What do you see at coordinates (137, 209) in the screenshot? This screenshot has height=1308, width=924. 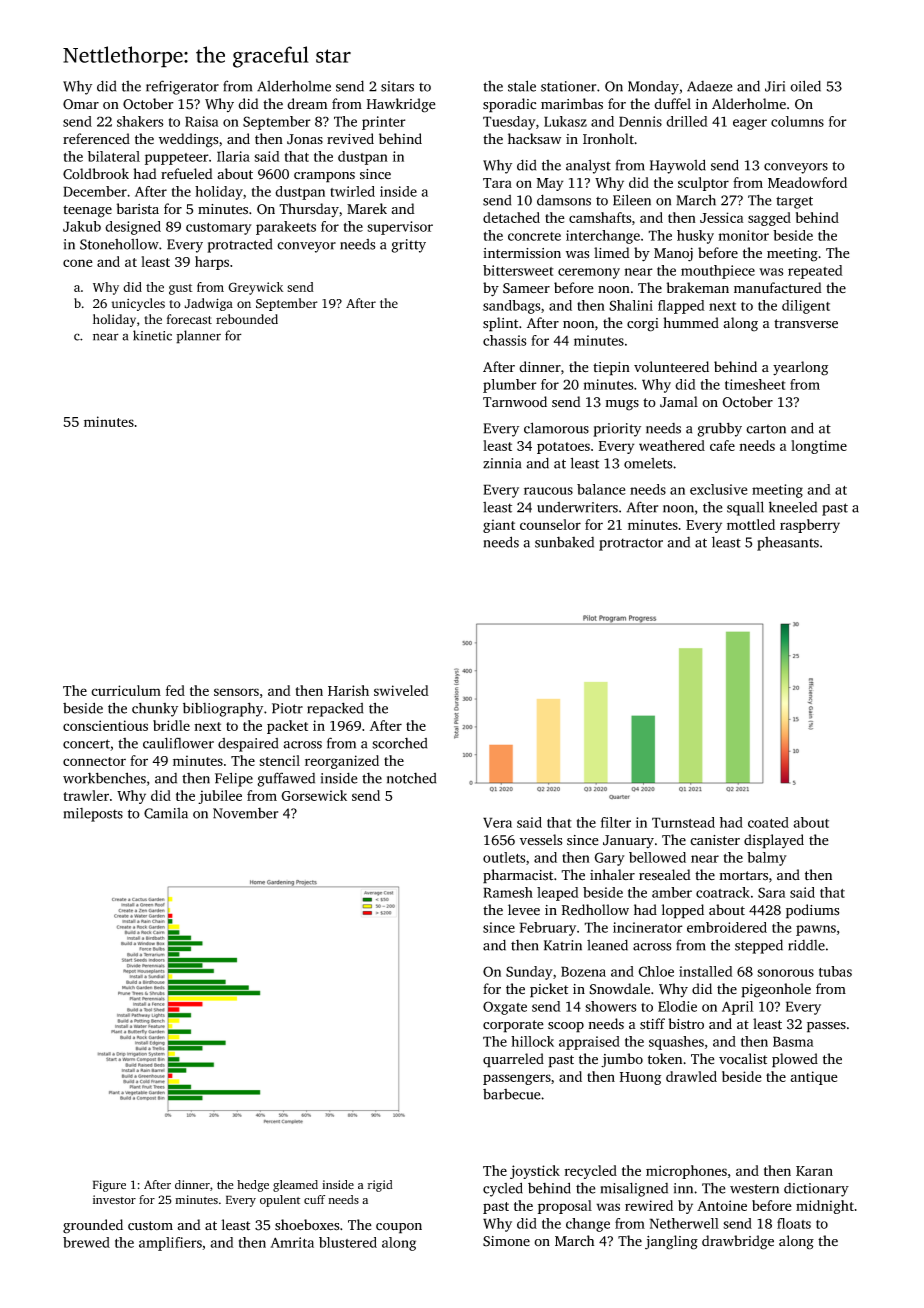 I see `barista` at bounding box center [137, 209].
